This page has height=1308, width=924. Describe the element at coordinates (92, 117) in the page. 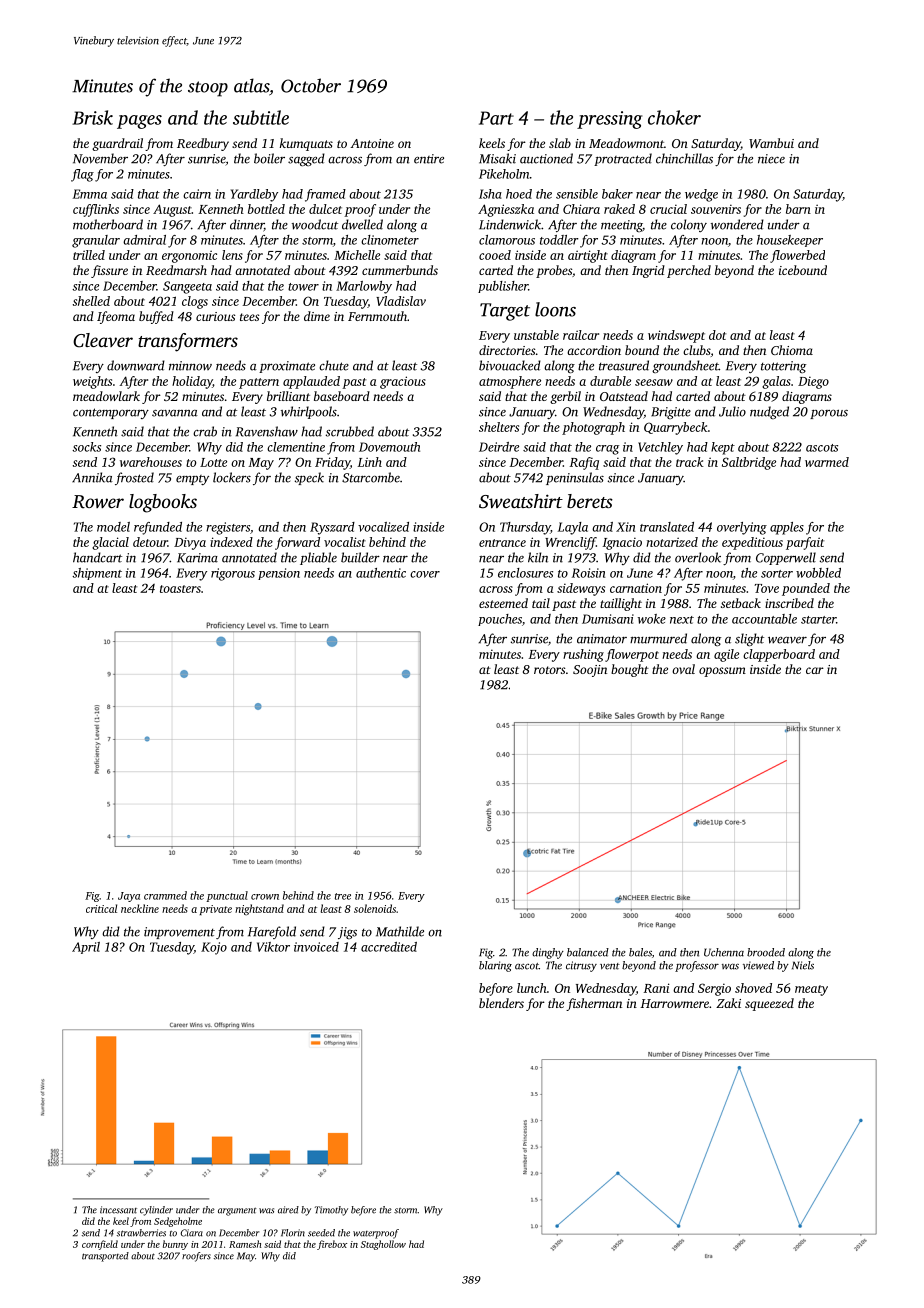

I see `Brisk` at that location.
